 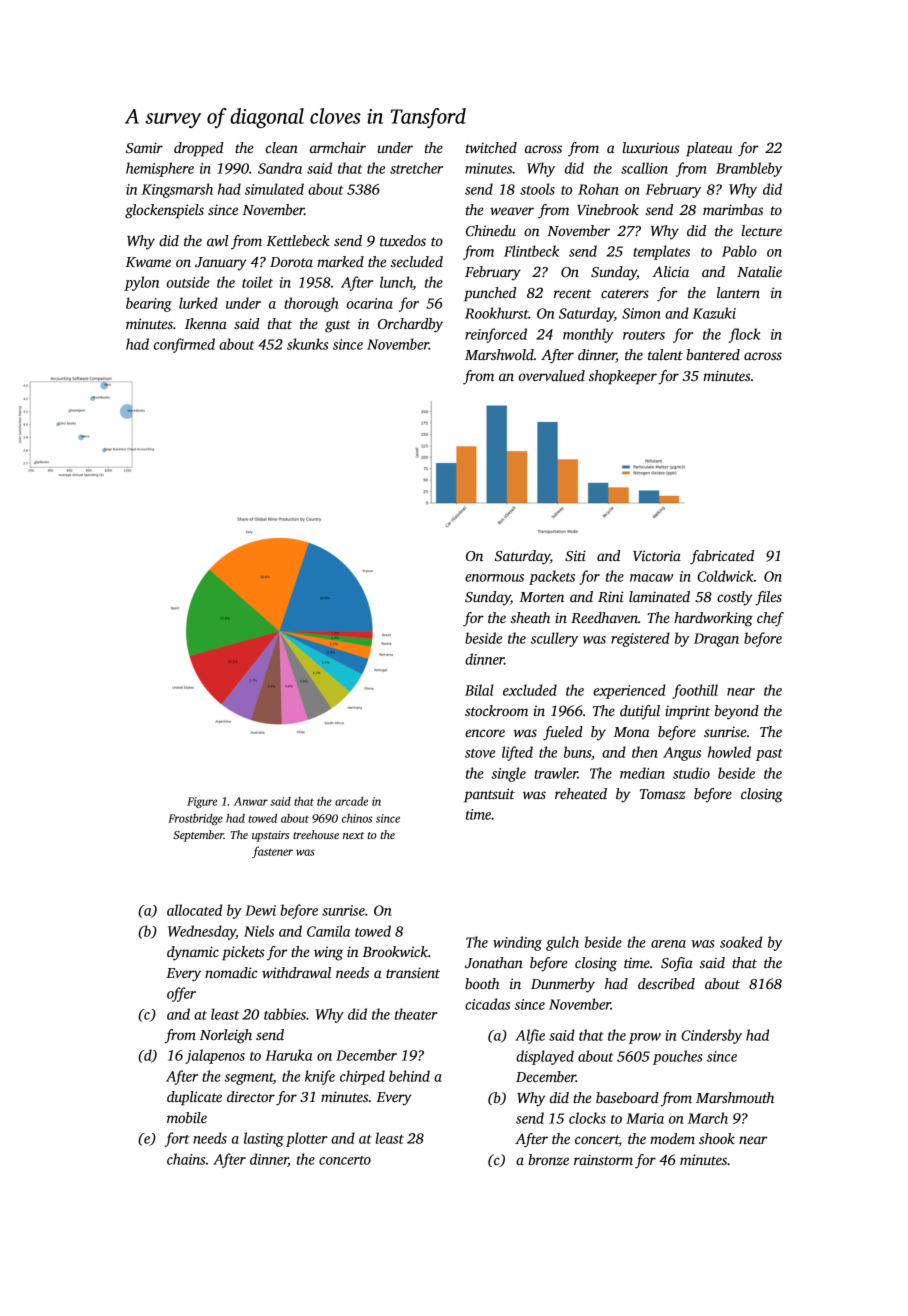 I want to click on Flintbeck, so click(x=531, y=251).
